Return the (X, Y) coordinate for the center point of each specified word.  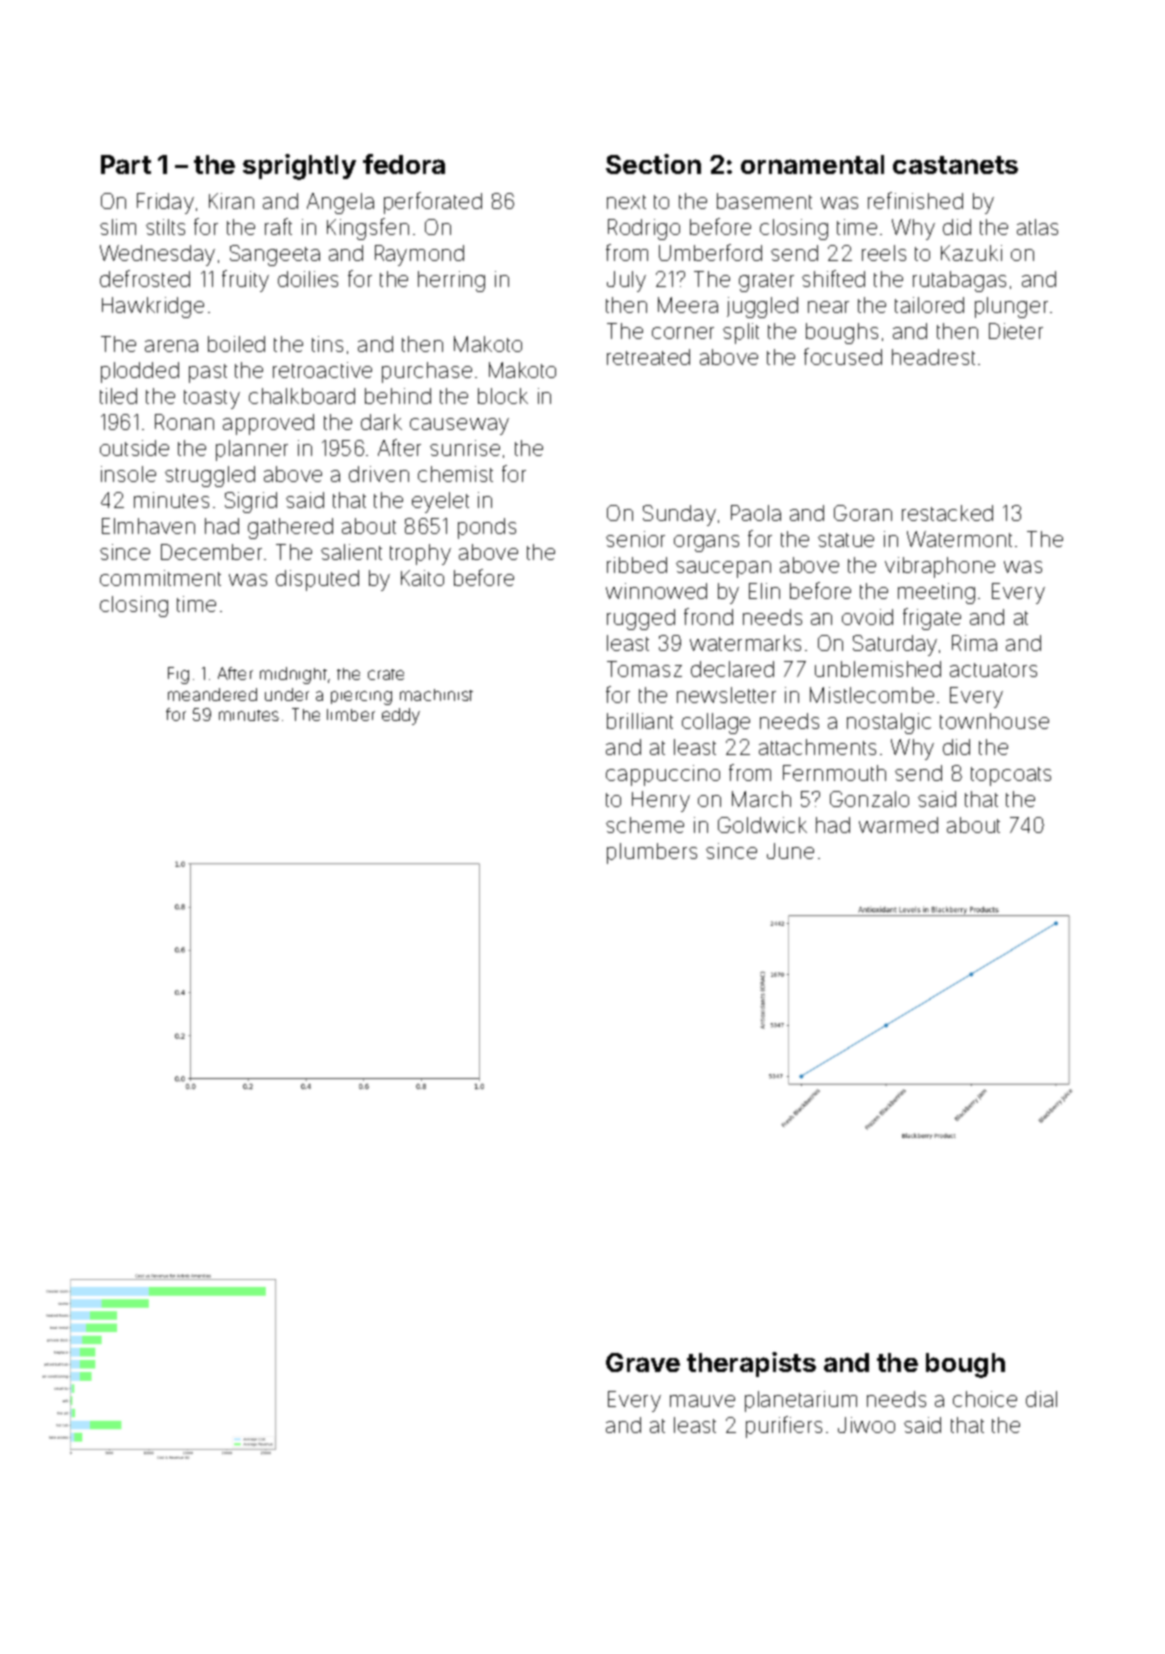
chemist (455, 474)
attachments (817, 747)
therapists (751, 1364)
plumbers (652, 853)
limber (351, 715)
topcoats (1011, 776)
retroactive (322, 370)
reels (884, 253)
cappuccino (663, 775)
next (626, 202)
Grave (643, 1362)
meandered (212, 694)
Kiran (231, 201)
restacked (947, 513)
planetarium (801, 1401)
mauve (702, 1401)
